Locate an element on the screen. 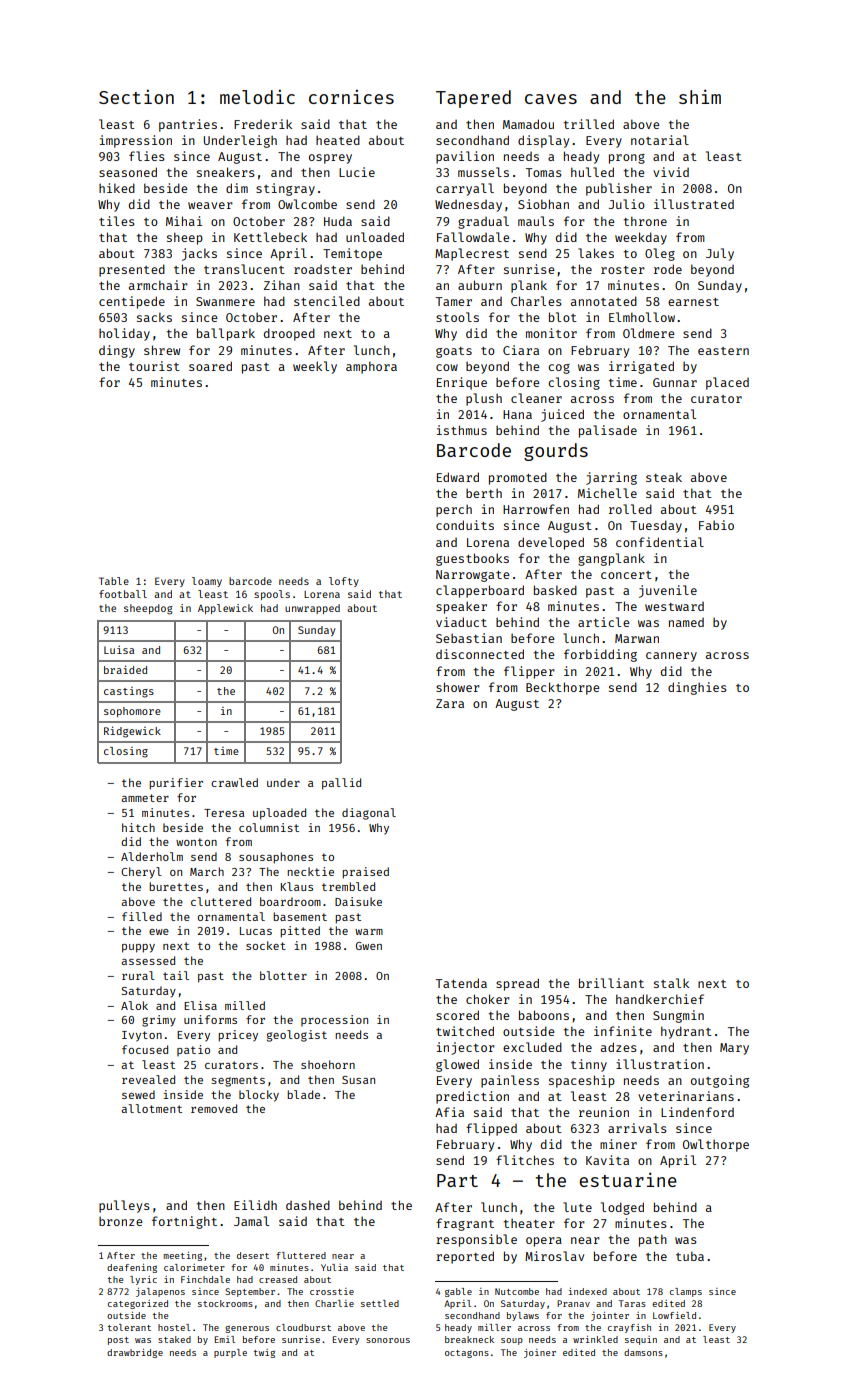 Image resolution: width=849 pixels, height=1400 pixels. Wednesday is located at coordinates (468, 206).
